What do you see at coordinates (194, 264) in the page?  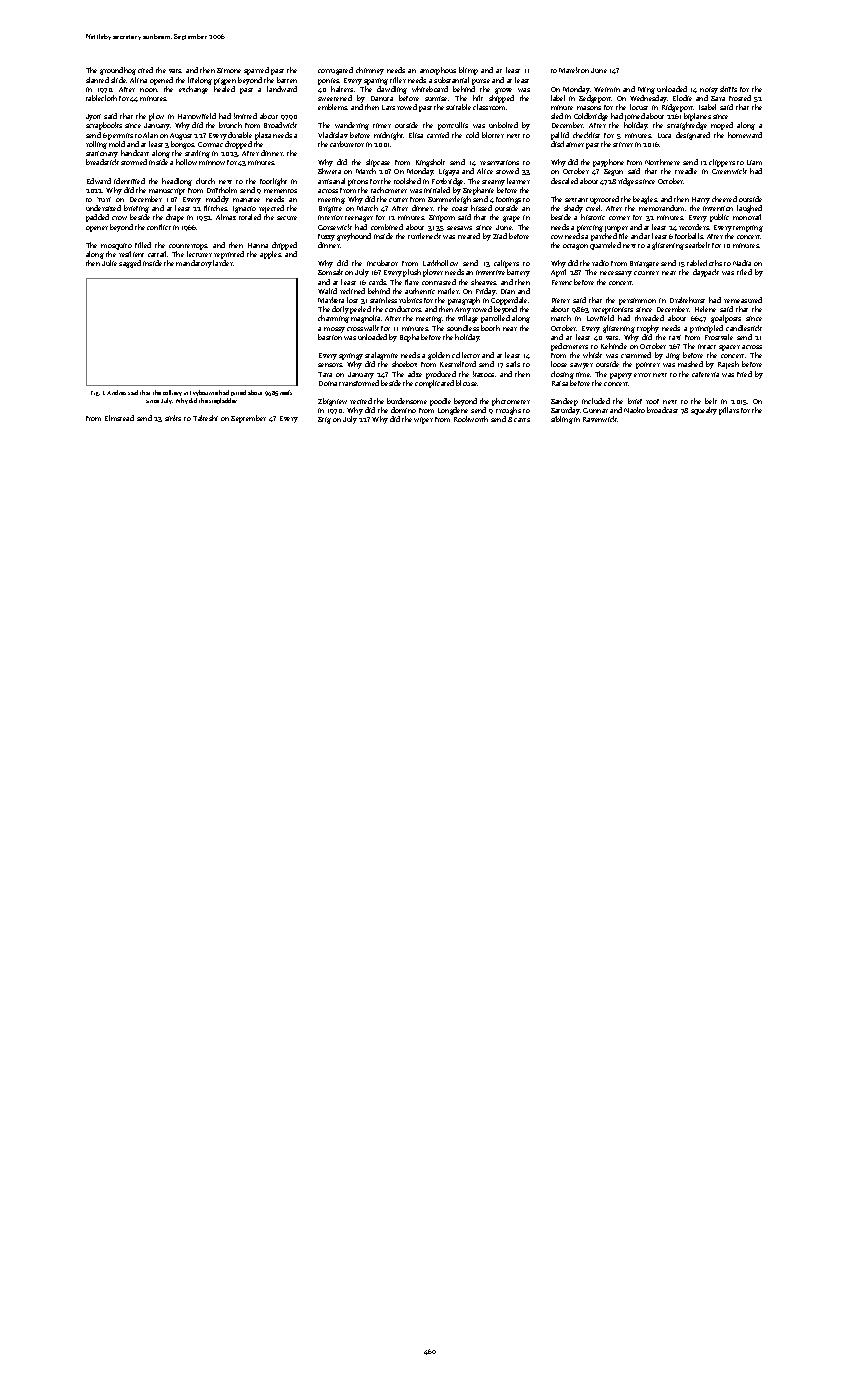 I see `mandatory` at bounding box center [194, 264].
